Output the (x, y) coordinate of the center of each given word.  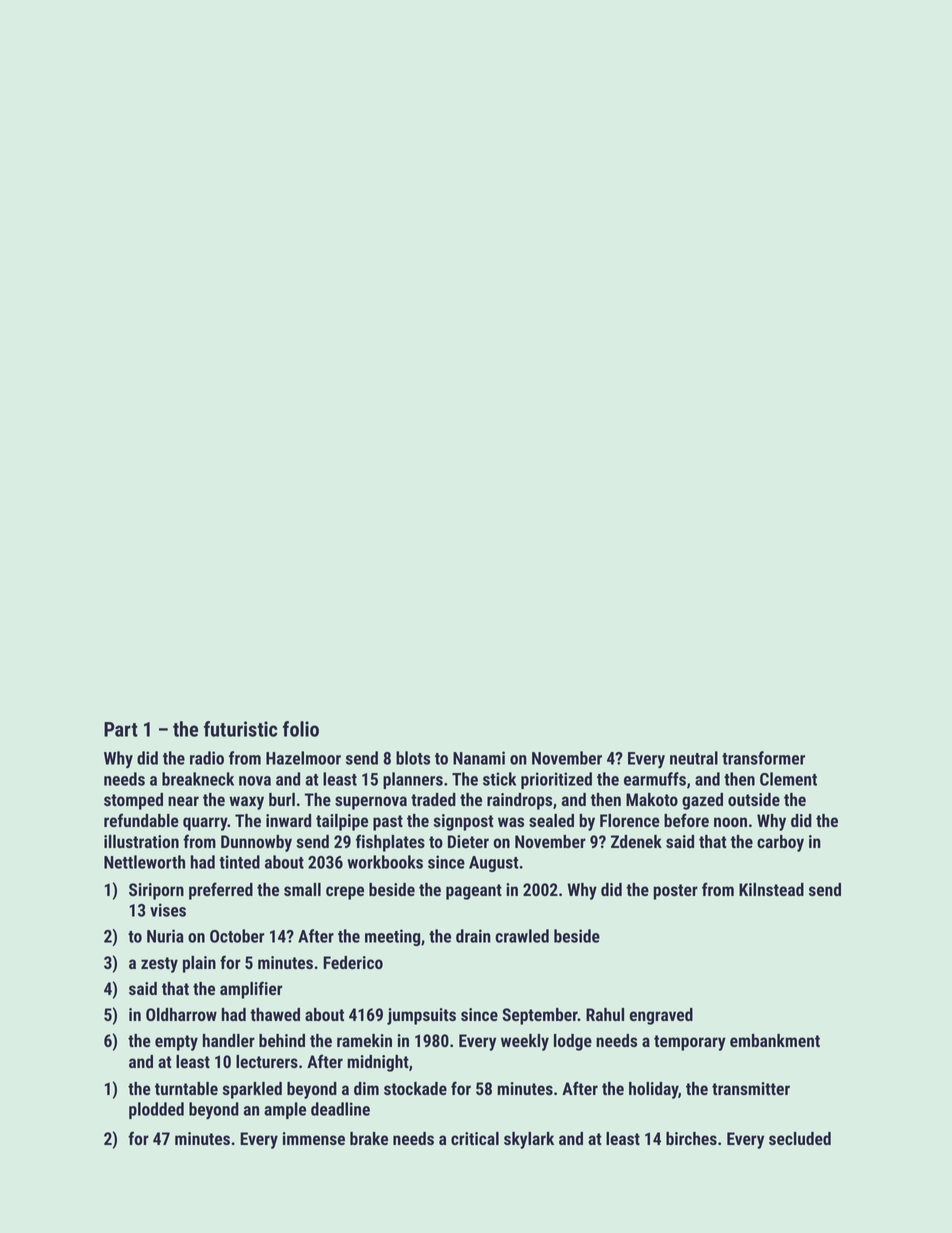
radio (207, 758)
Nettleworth (144, 862)
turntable (186, 1088)
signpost (463, 822)
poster (675, 892)
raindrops (519, 801)
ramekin (364, 1040)
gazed (702, 801)
